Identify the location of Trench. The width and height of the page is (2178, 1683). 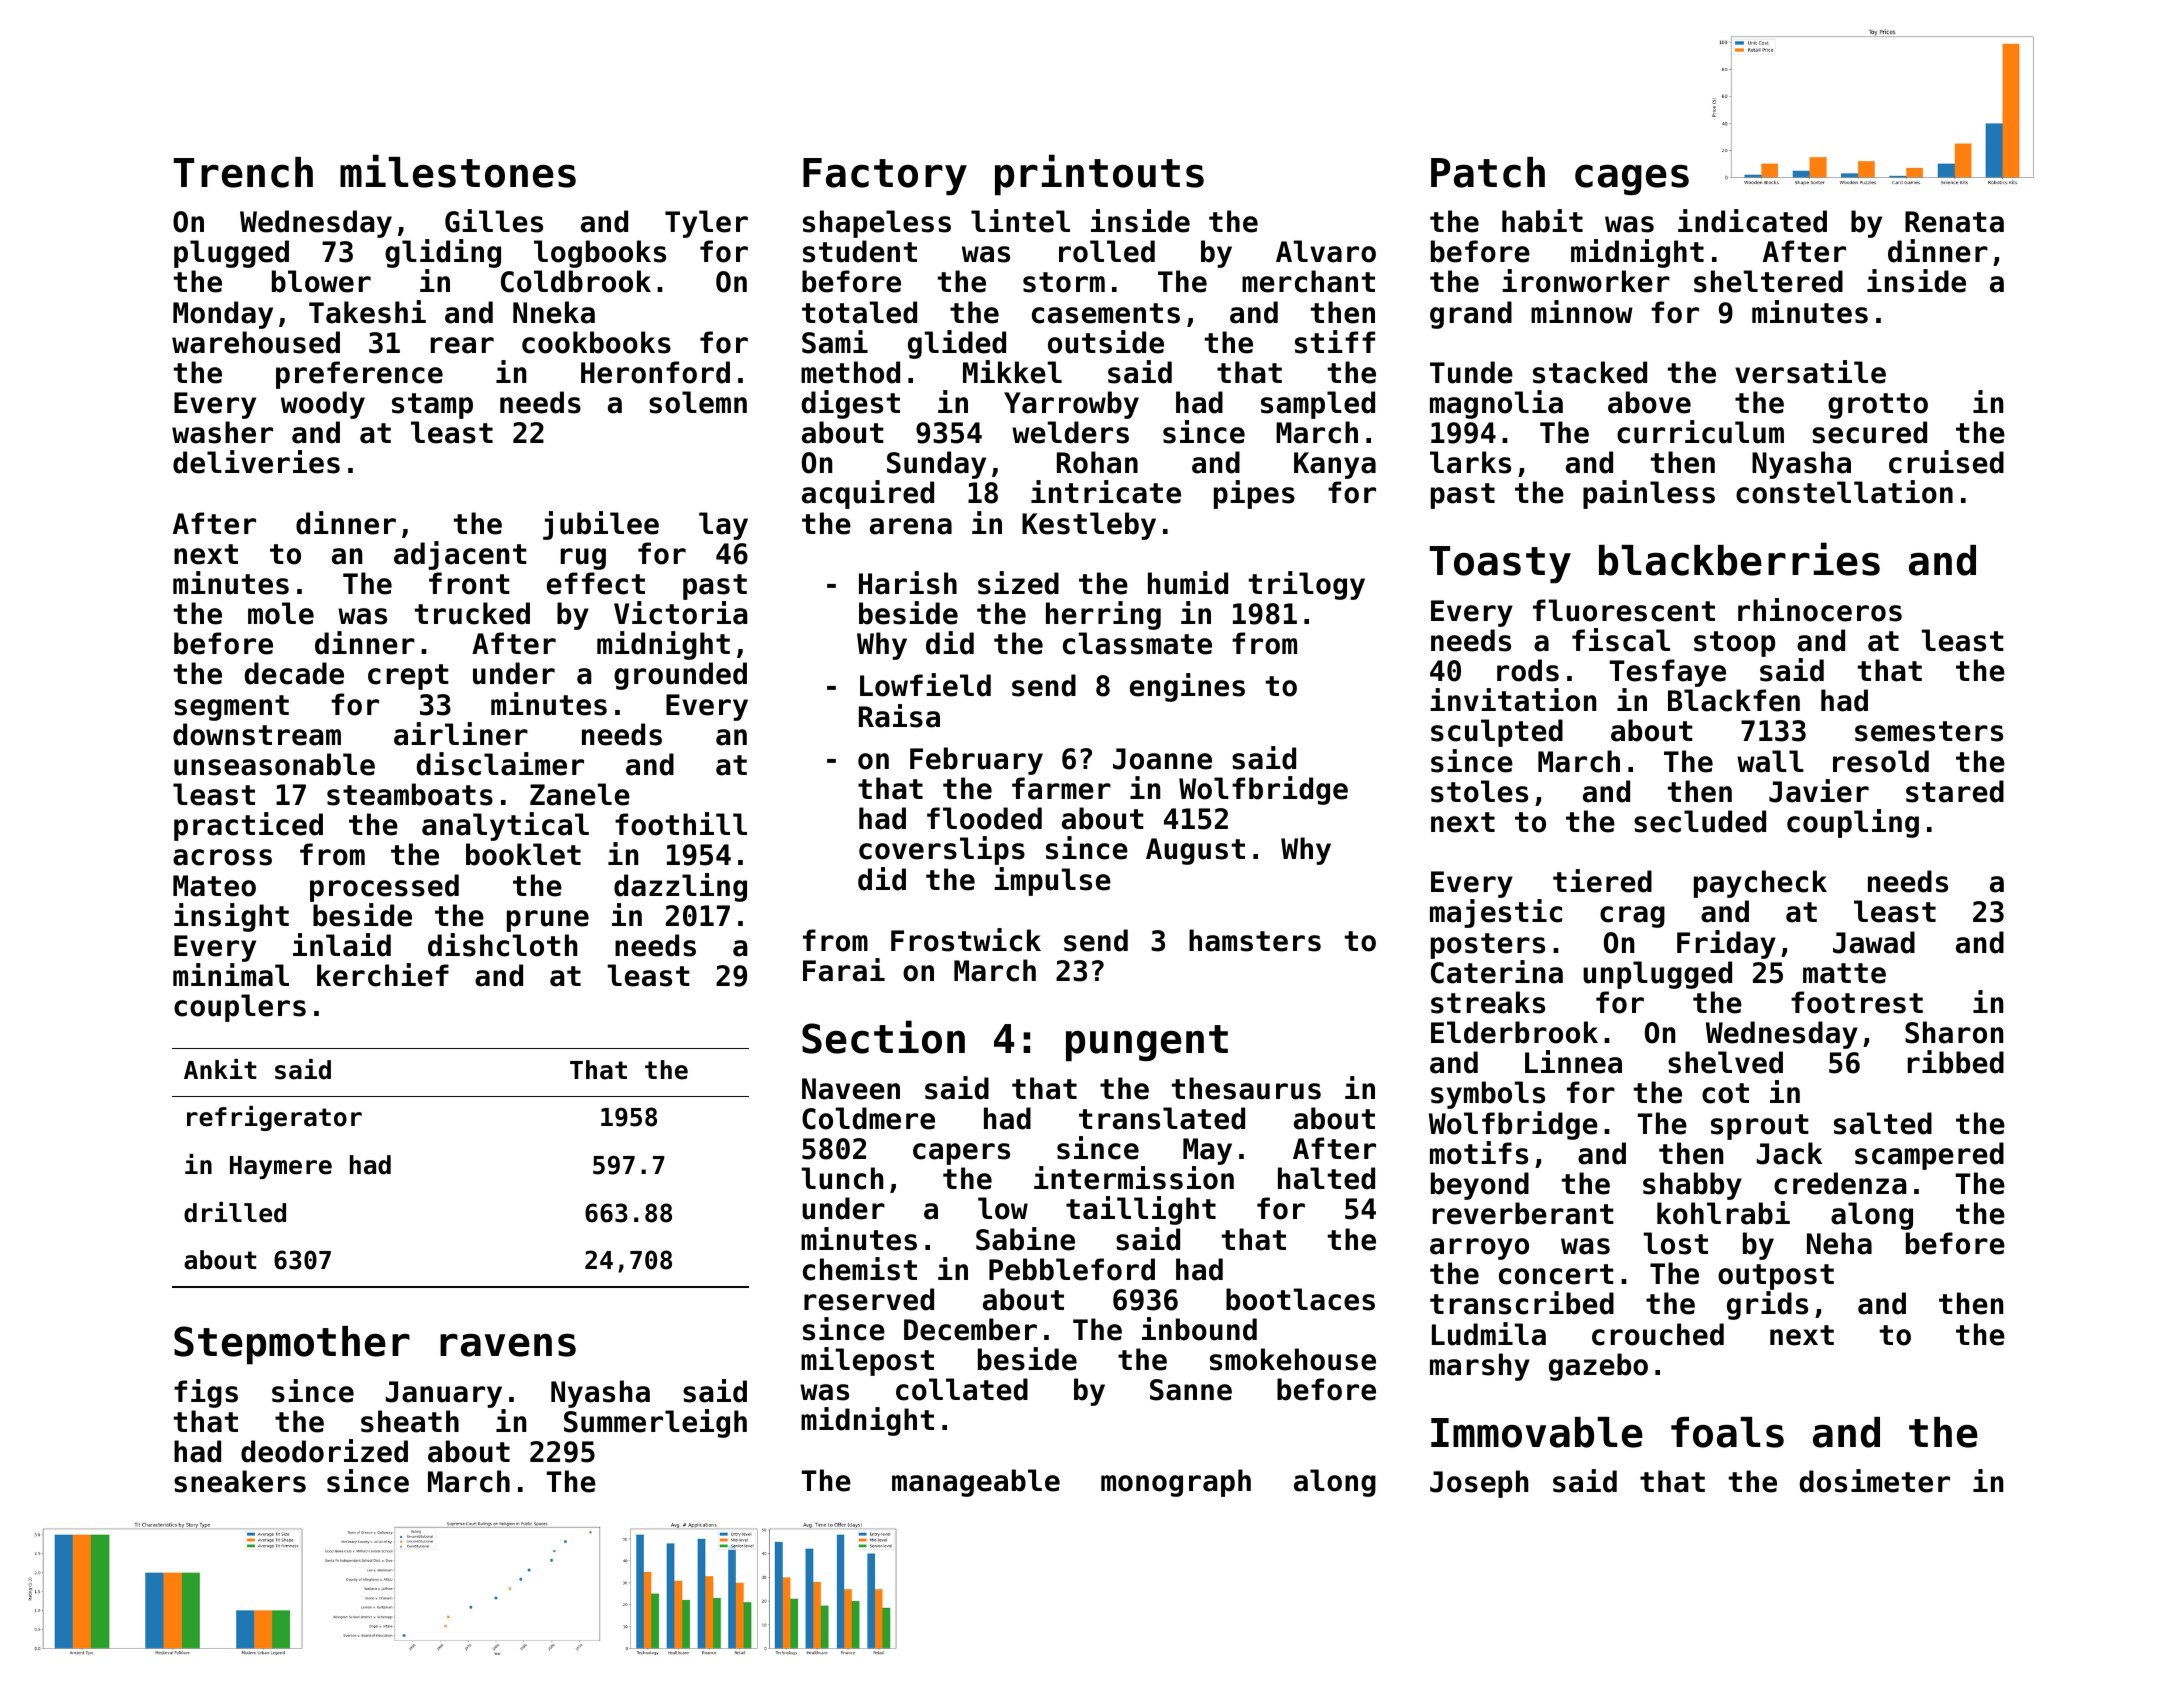
(243, 172).
